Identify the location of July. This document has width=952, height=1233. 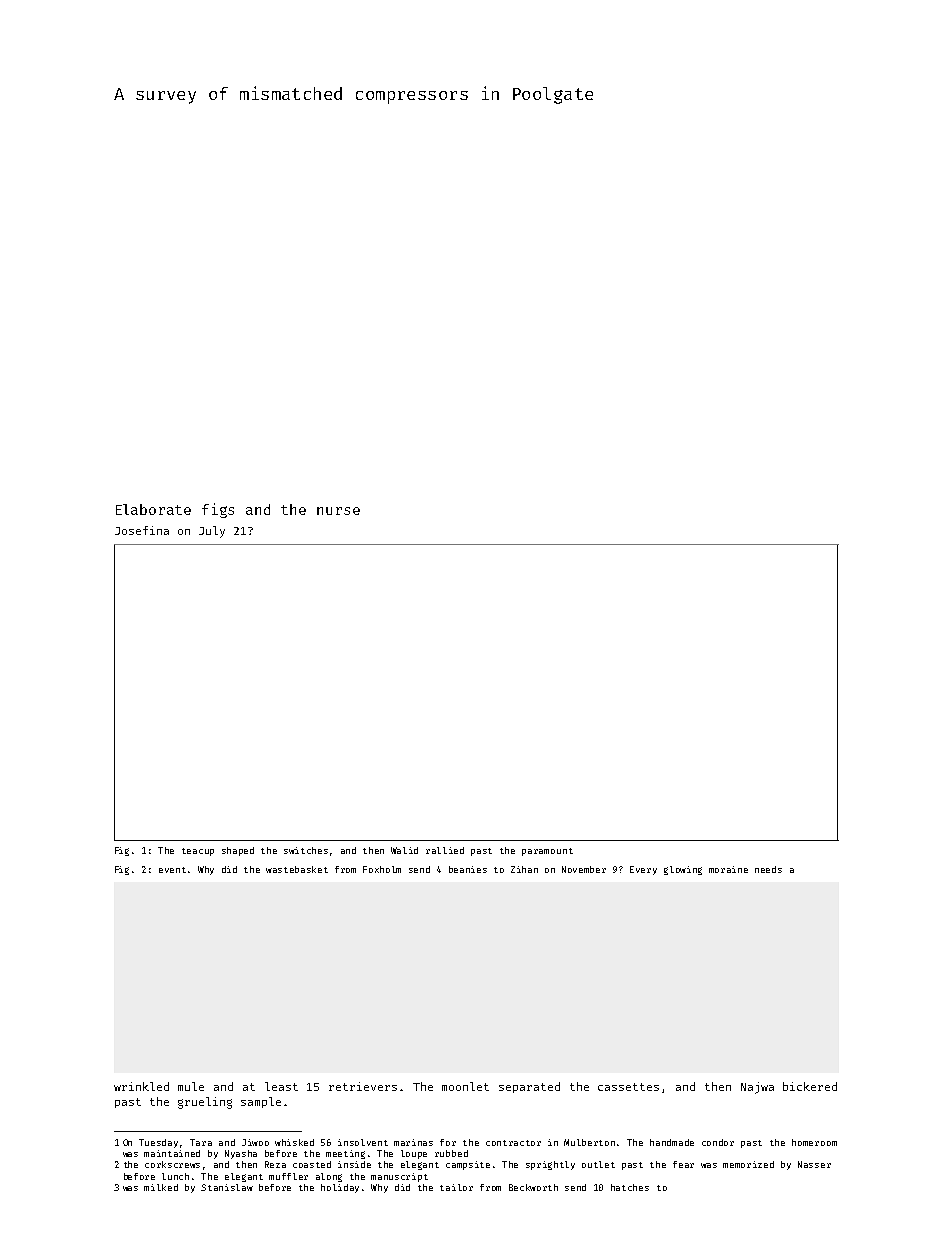
(212, 532).
